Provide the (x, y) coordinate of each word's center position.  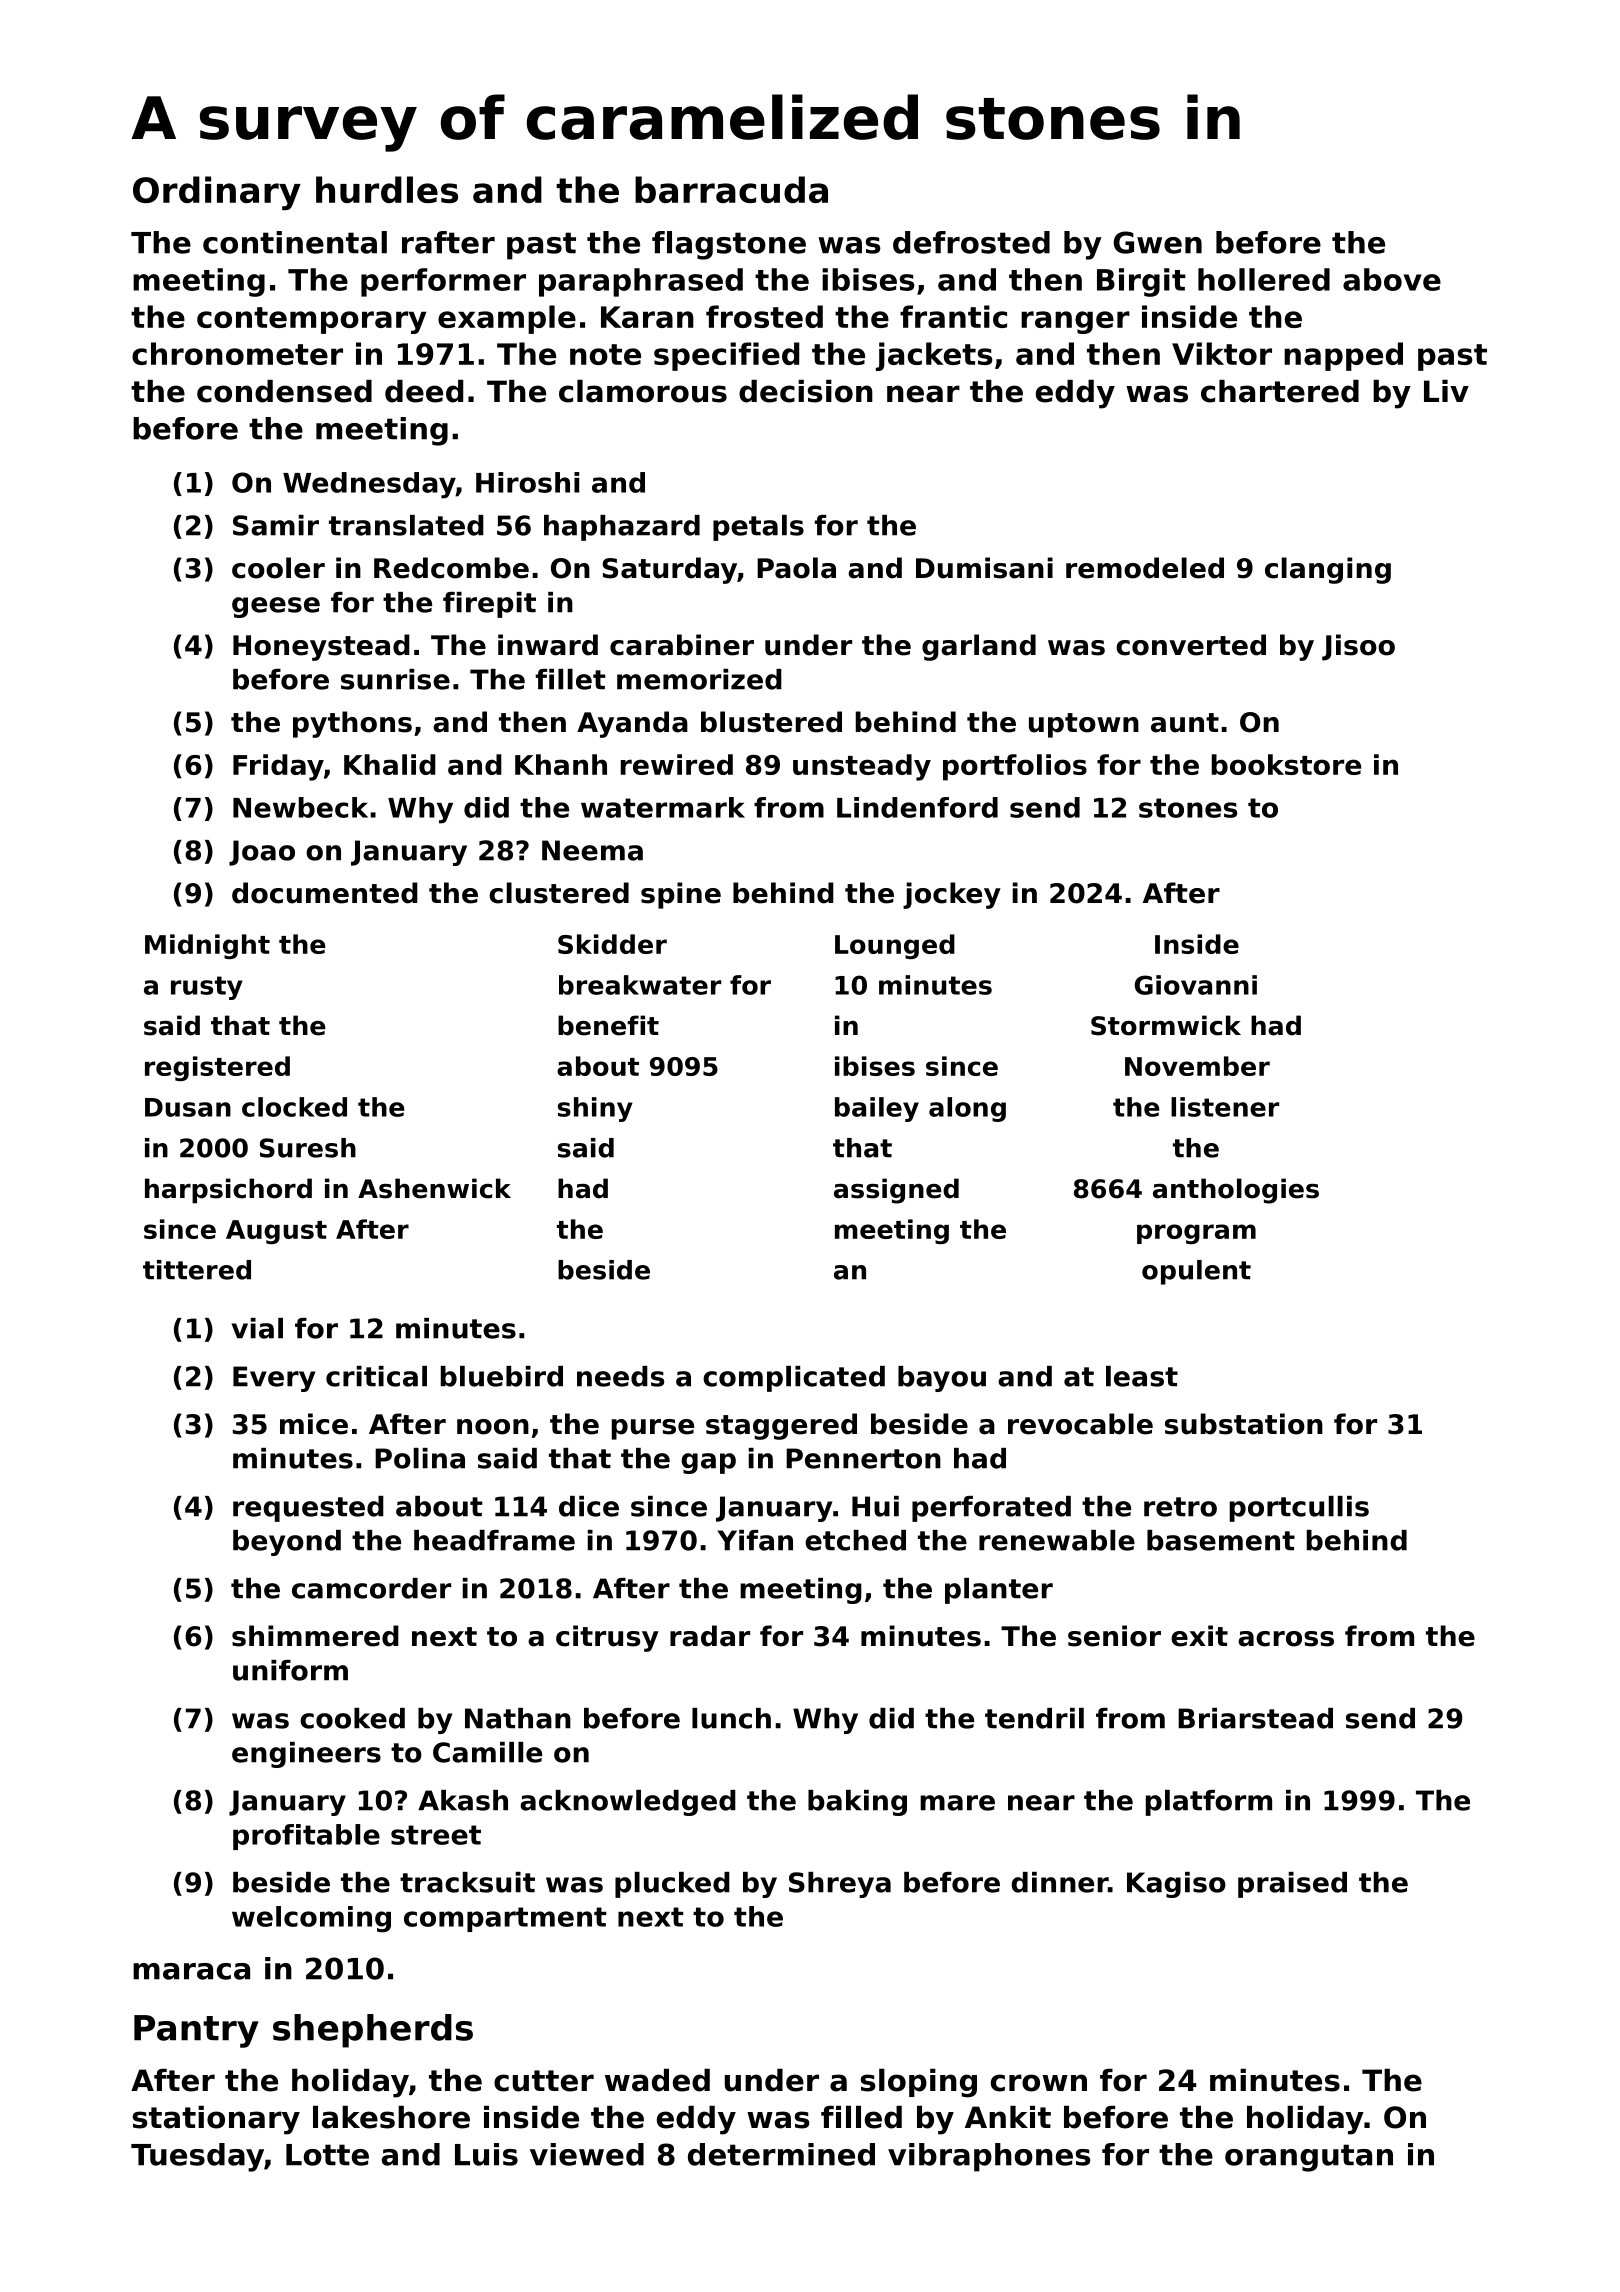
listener (1225, 1107)
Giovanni (1196, 985)
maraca (191, 1971)
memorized (699, 679)
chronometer (237, 353)
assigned (896, 1191)
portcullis (1299, 1509)
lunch (731, 1718)
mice (314, 1424)
